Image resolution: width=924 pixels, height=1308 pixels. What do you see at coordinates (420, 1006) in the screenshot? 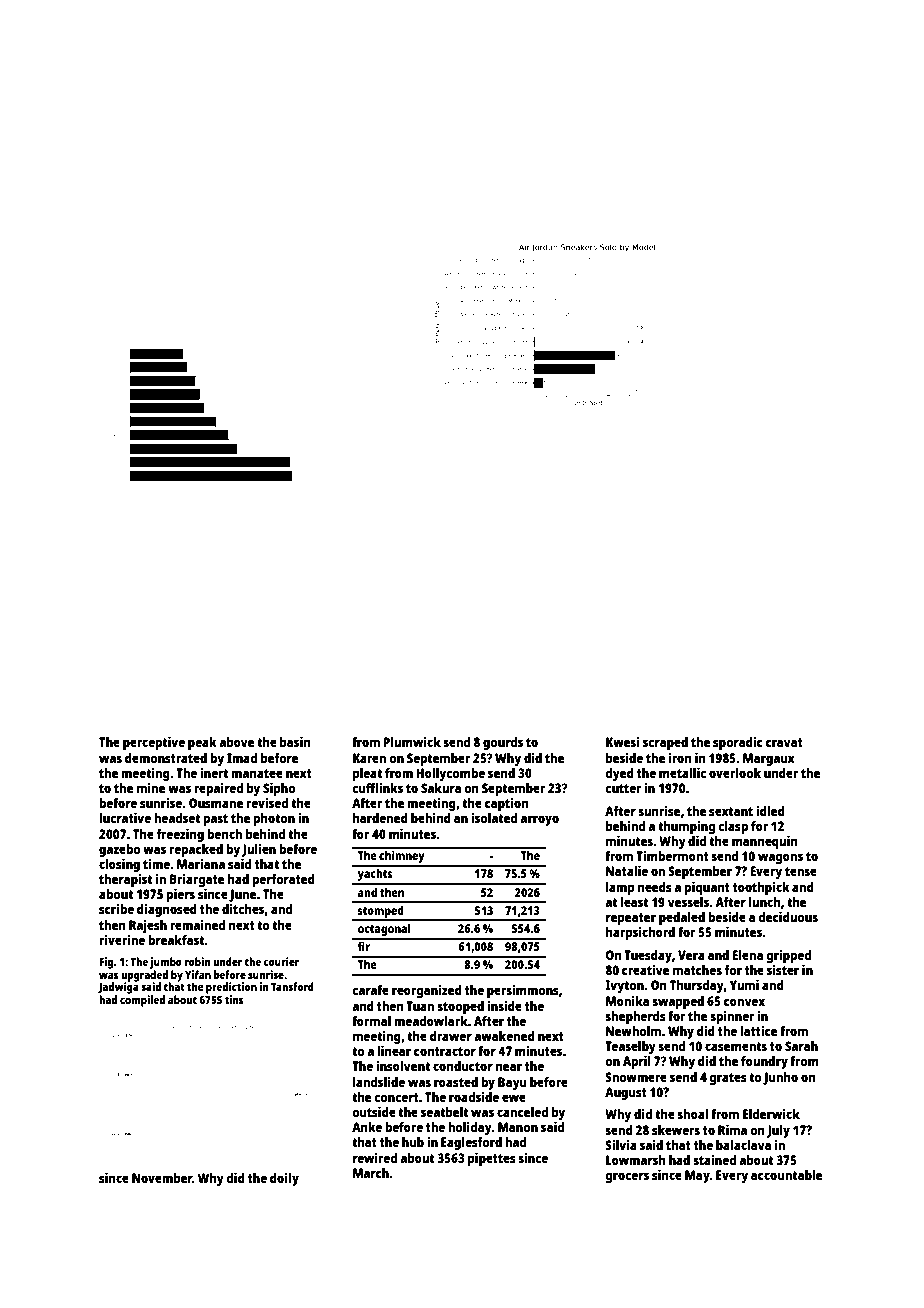
I see `Tuan` at bounding box center [420, 1006].
